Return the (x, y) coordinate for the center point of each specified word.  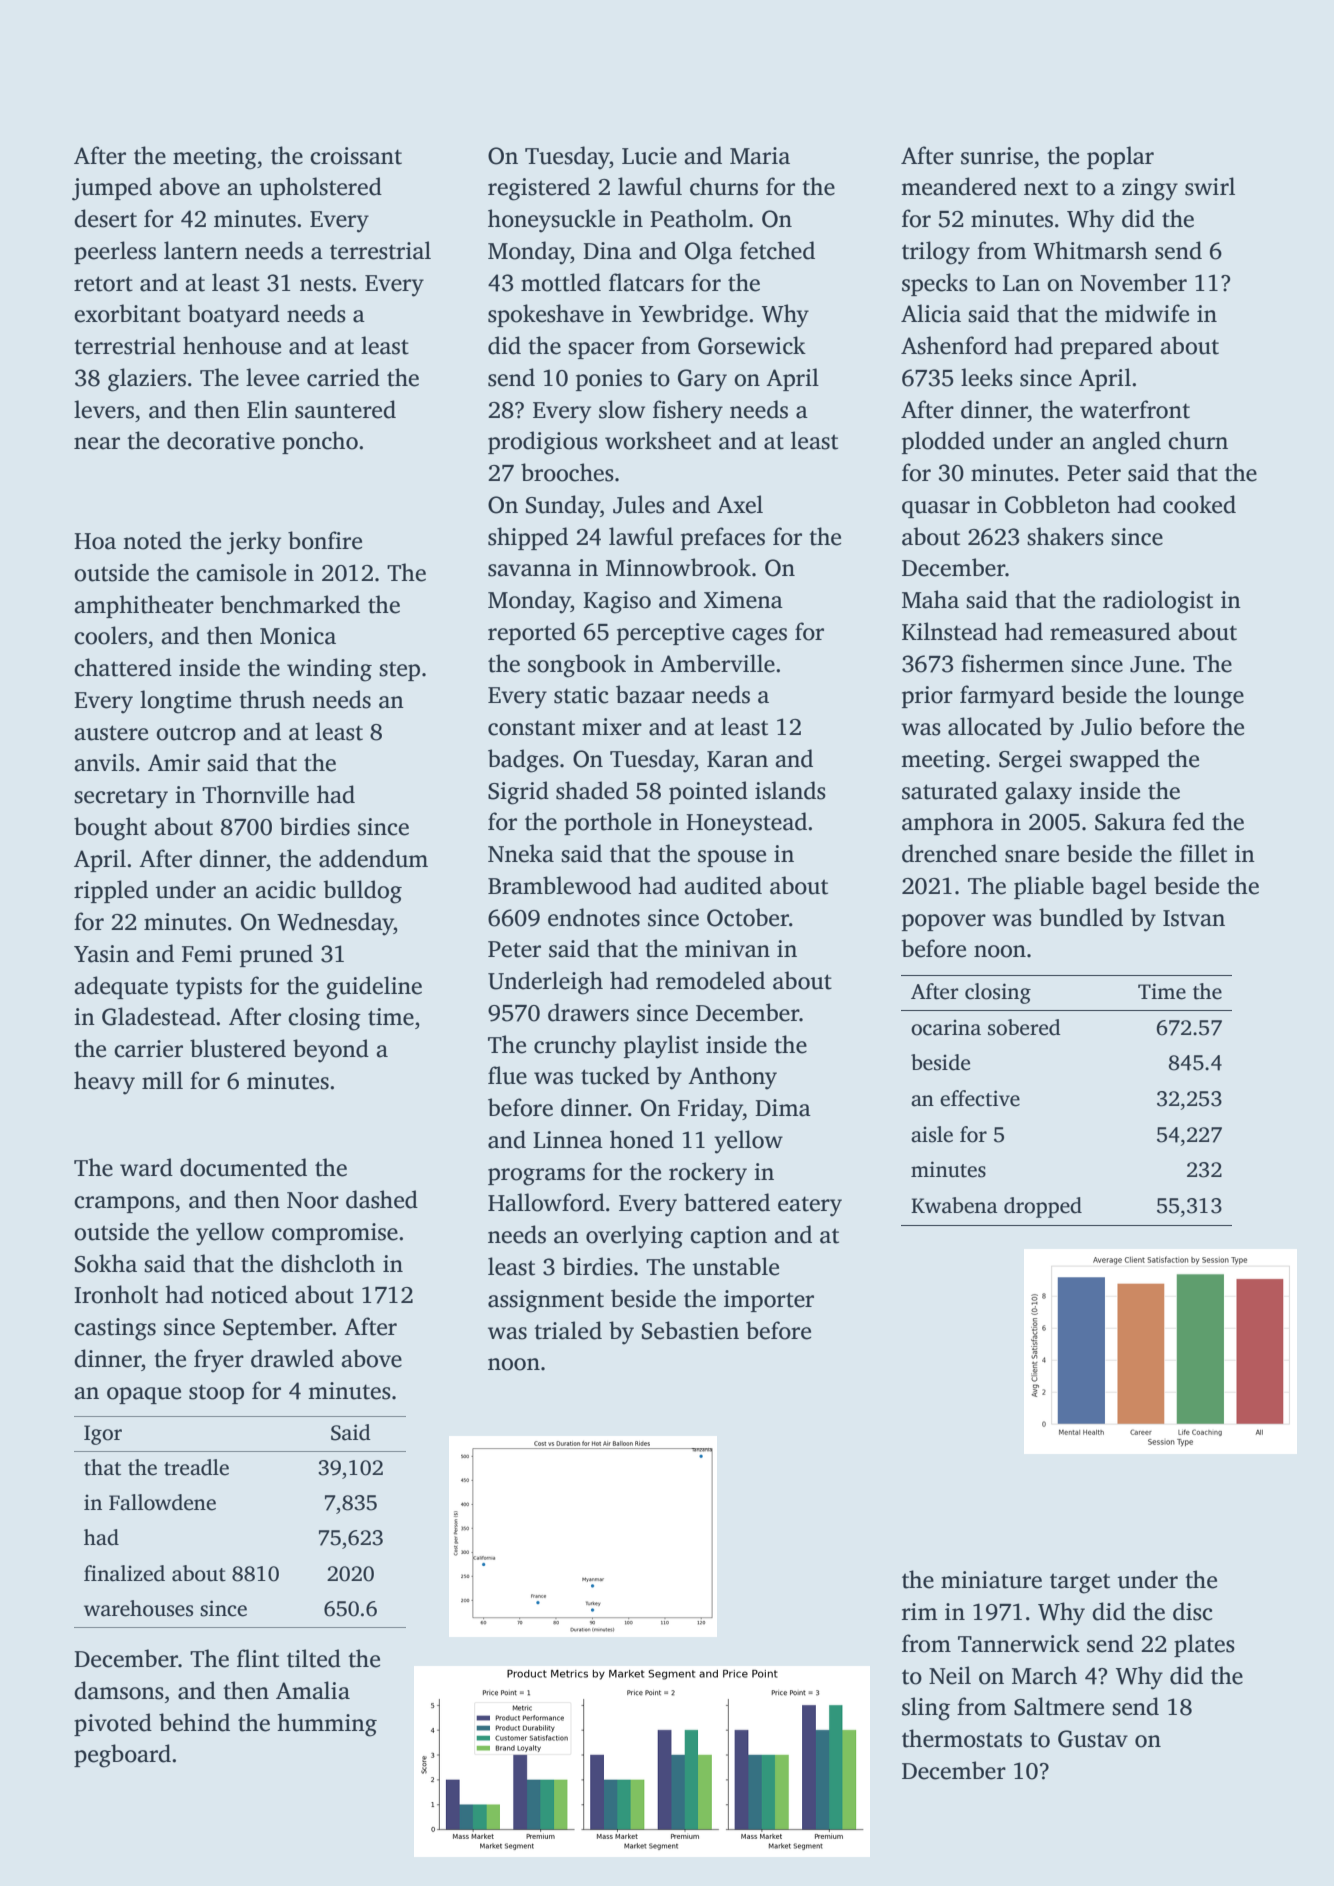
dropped (1043, 1207)
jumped (112, 189)
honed (642, 1139)
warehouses (138, 1608)
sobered (1024, 1027)
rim (920, 1611)
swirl (1210, 186)
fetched (777, 250)
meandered (959, 186)
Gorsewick (752, 345)
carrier (148, 1049)
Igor (103, 1435)
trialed (568, 1330)
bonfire (325, 540)
